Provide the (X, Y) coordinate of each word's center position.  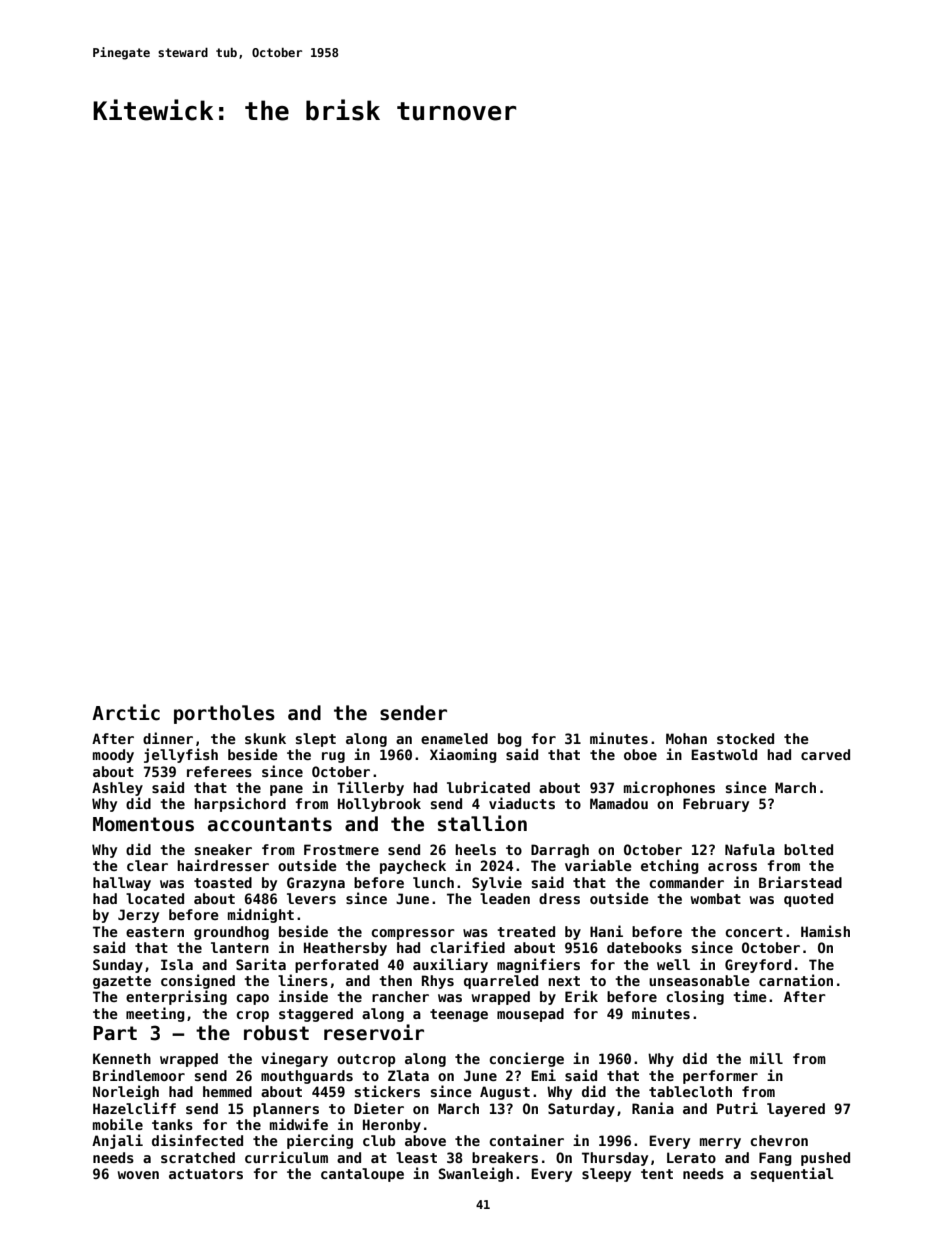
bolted (808, 849)
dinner (168, 738)
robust (276, 1033)
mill (766, 1058)
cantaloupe (362, 1175)
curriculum (286, 1157)
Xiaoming (463, 755)
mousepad (530, 1015)
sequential (792, 1174)
